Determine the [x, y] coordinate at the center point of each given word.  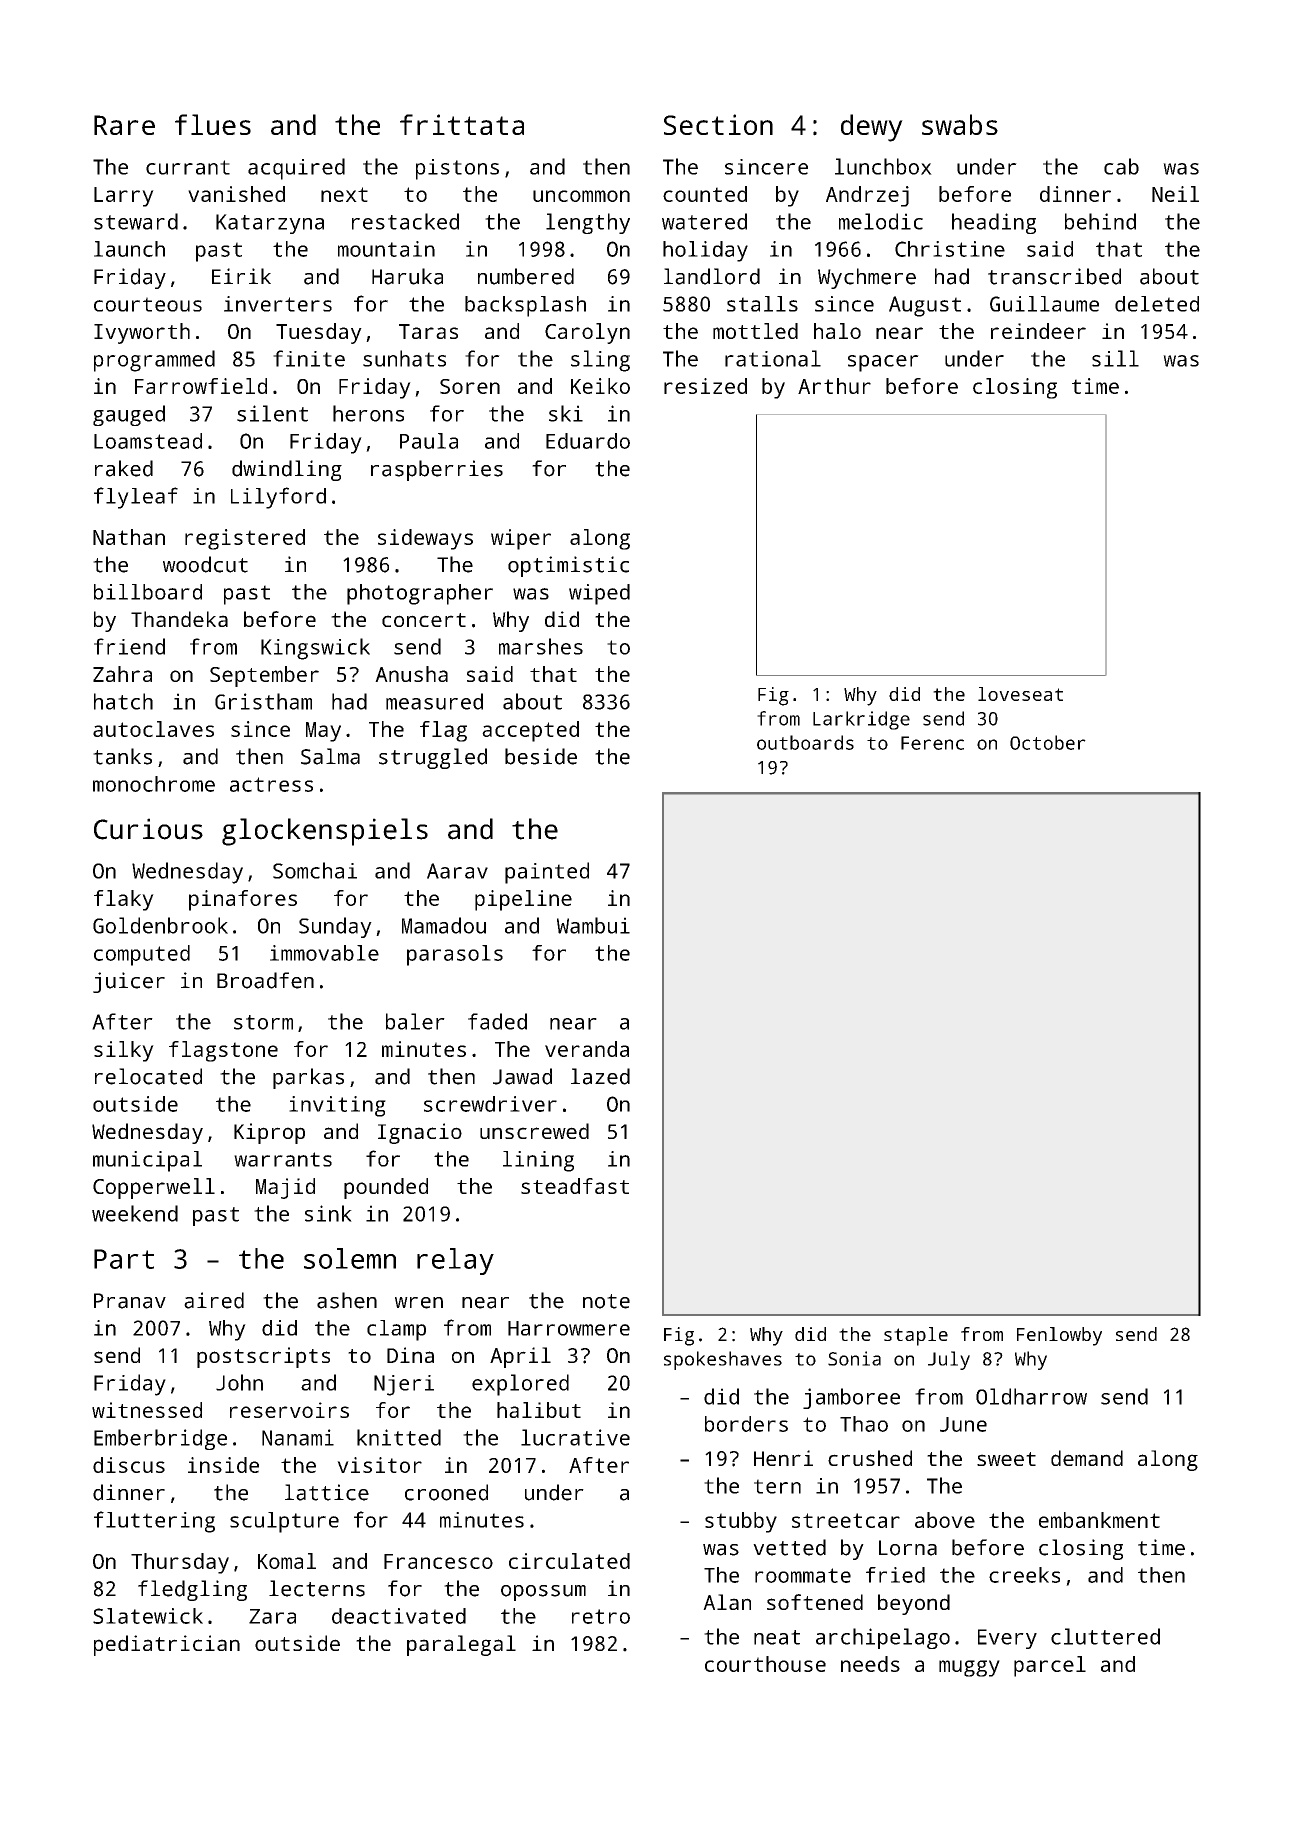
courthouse [765, 1664]
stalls [762, 304]
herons [368, 413]
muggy [969, 1668]
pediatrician [167, 1645]
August [925, 306]
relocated [148, 1076]
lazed [600, 1076]
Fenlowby [1059, 1336]
